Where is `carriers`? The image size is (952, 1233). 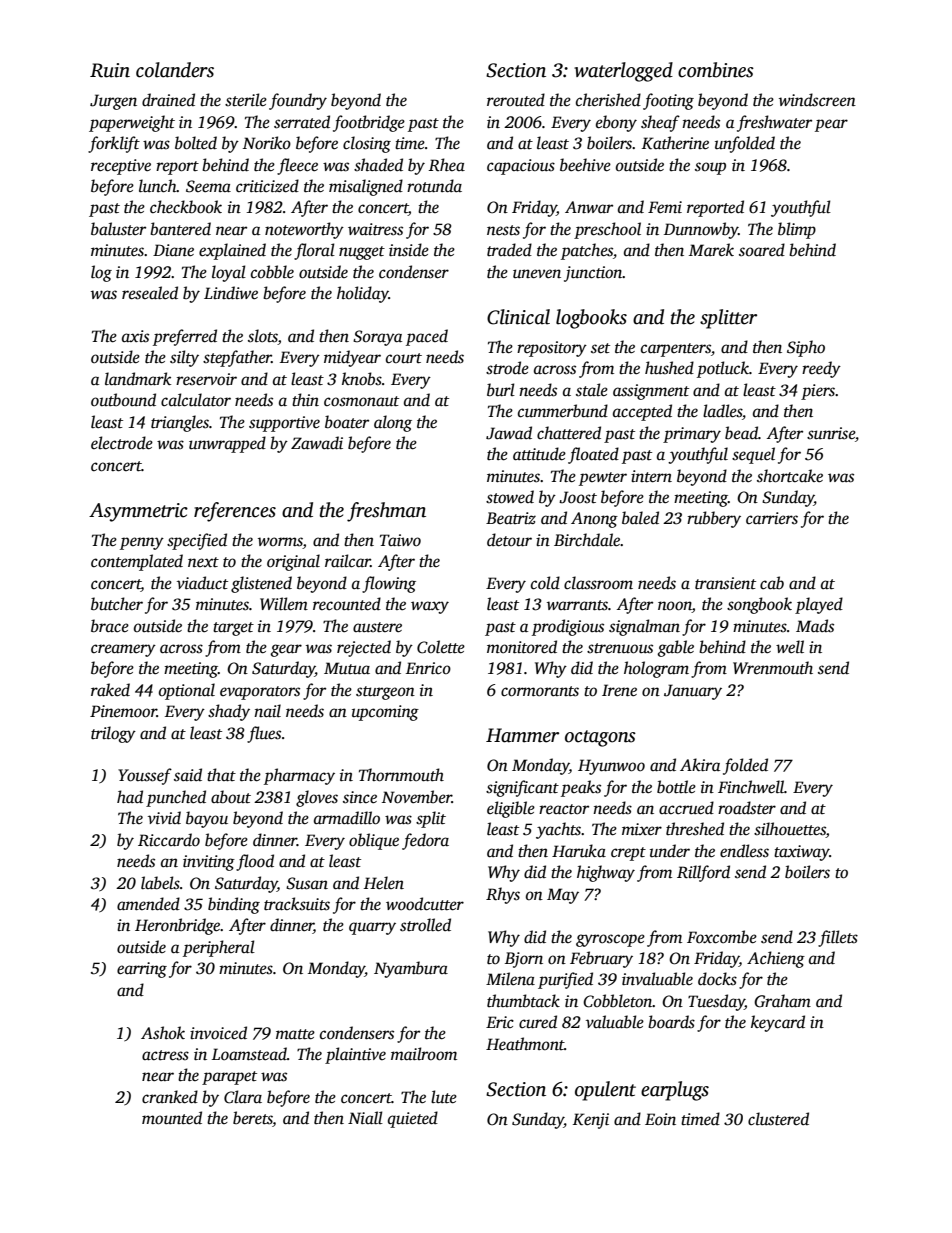 carriers is located at coordinates (772, 518).
